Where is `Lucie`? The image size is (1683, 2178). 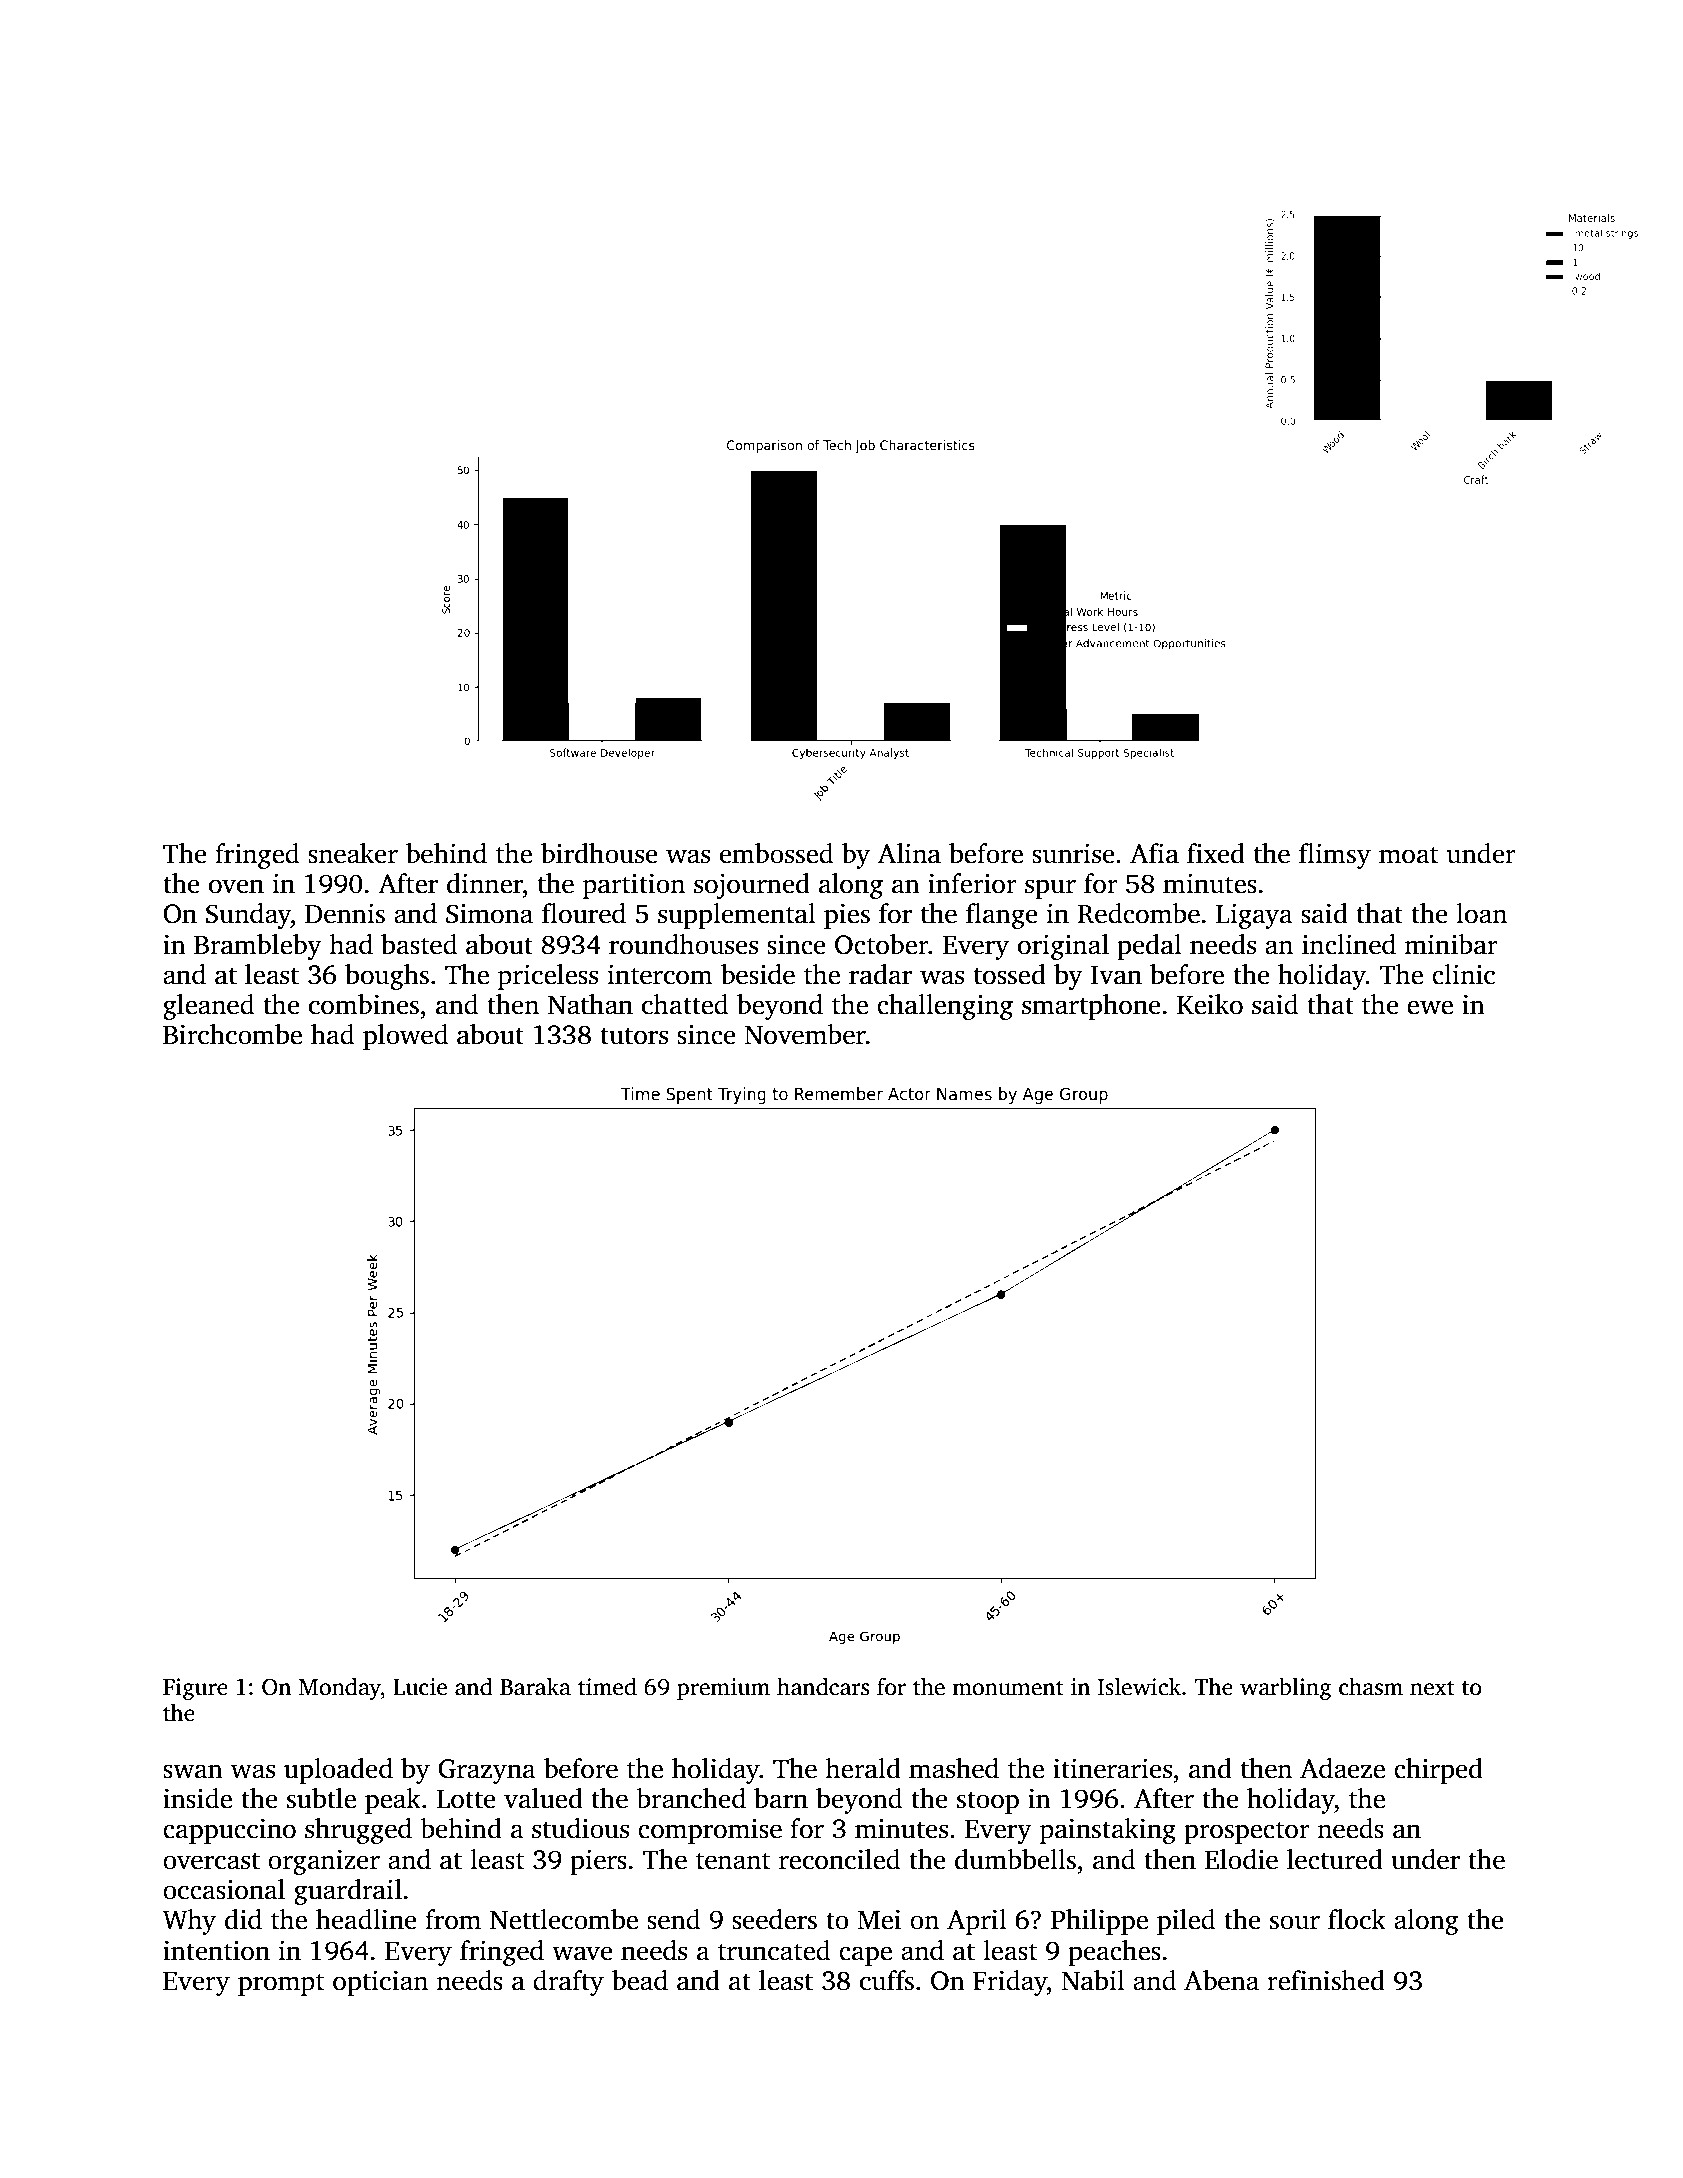 Lucie is located at coordinates (420, 1687).
